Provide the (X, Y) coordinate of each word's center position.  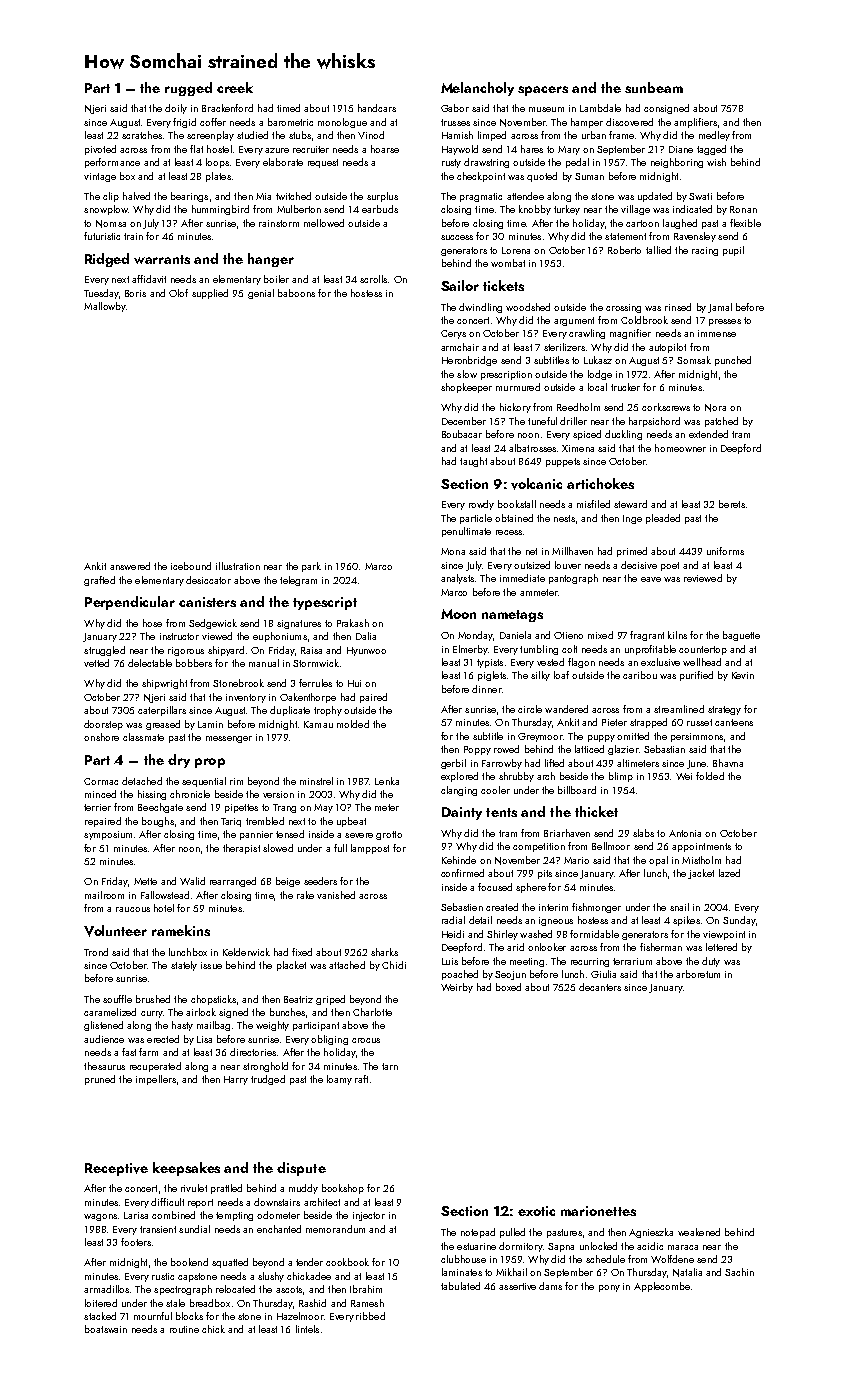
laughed (680, 224)
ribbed (370, 1316)
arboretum (698, 974)
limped (492, 136)
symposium (108, 835)
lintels (307, 1329)
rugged (188, 89)
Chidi (394, 965)
